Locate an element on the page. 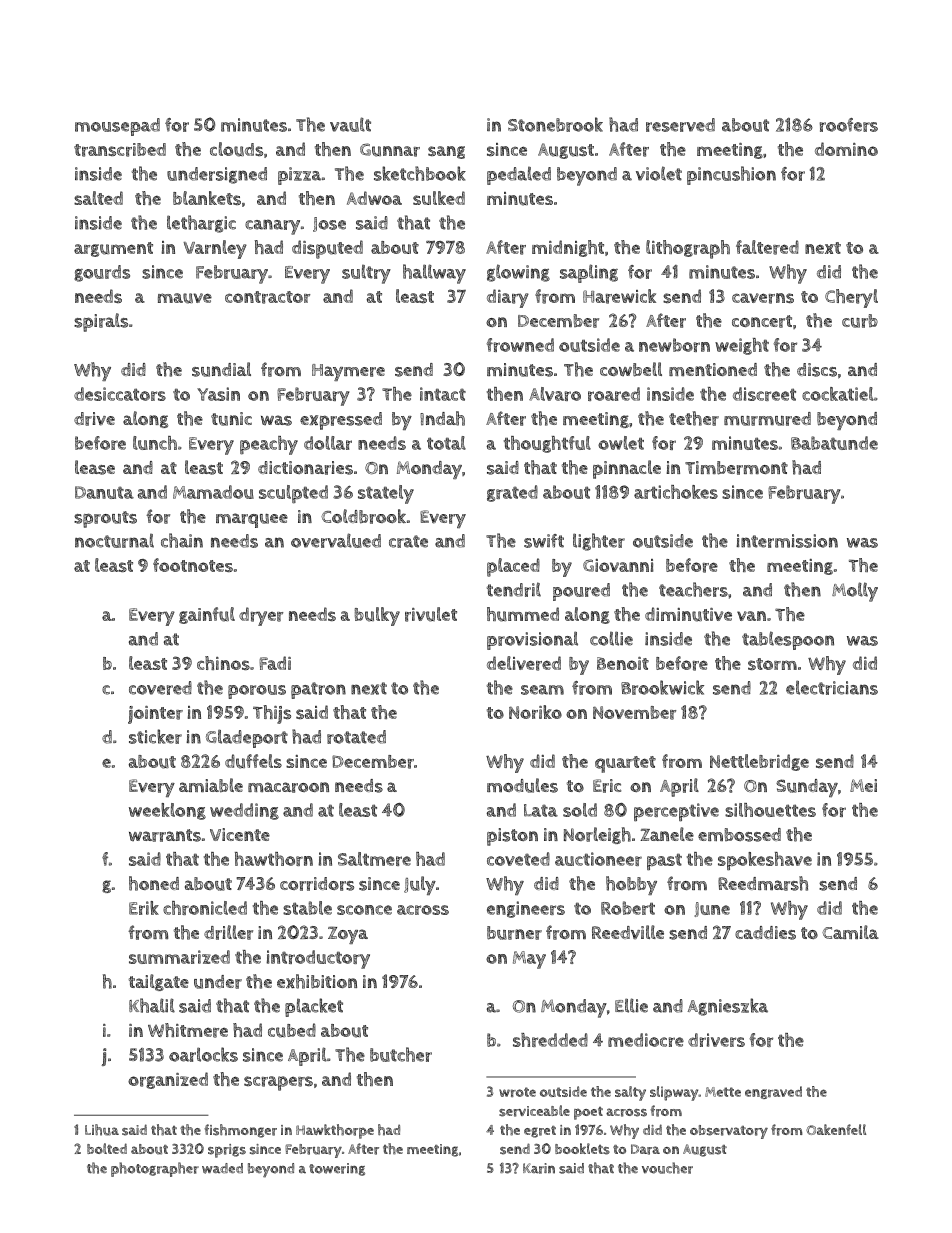  diary is located at coordinates (508, 298).
